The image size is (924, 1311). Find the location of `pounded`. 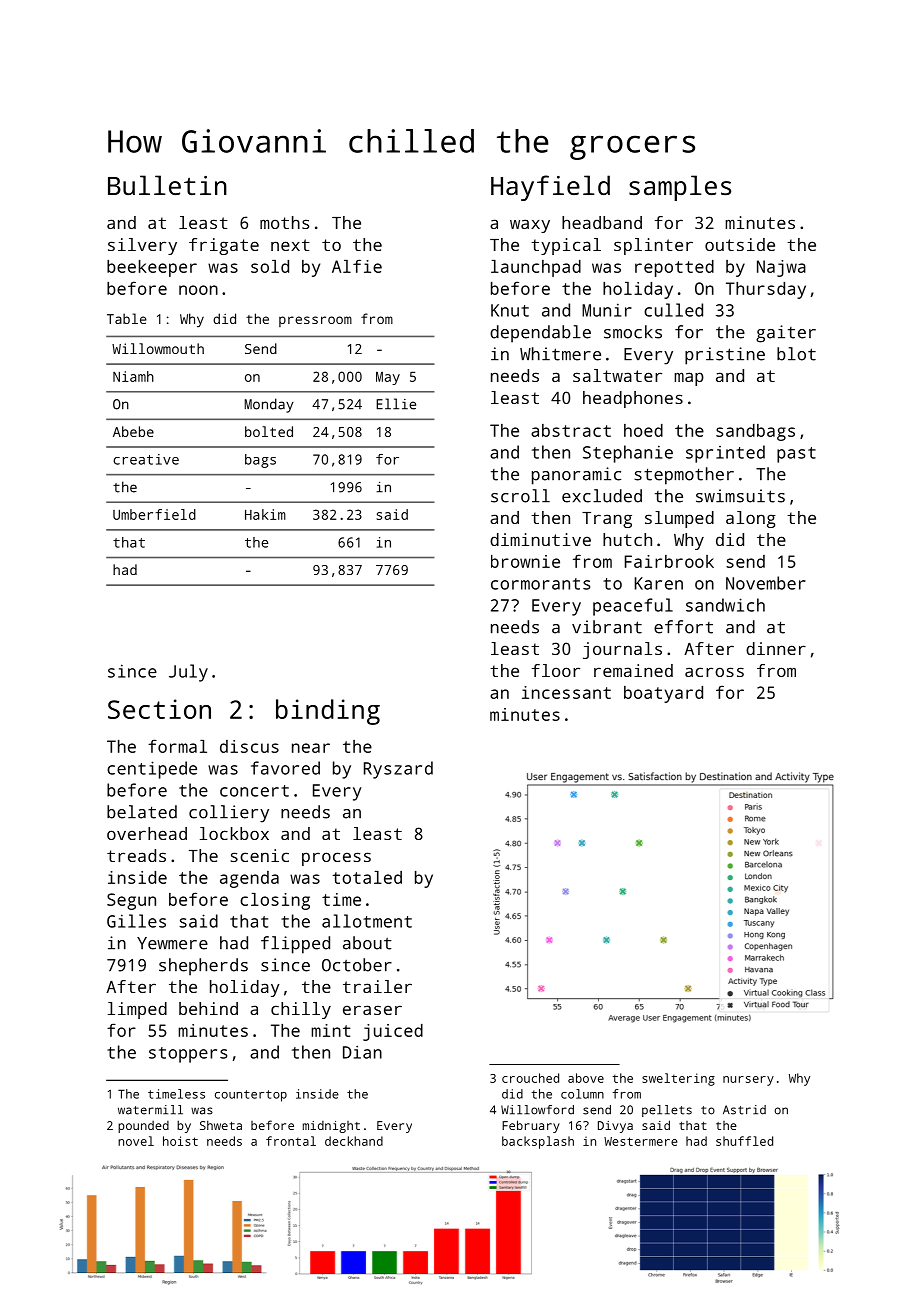

pounded is located at coordinates (143, 1127).
